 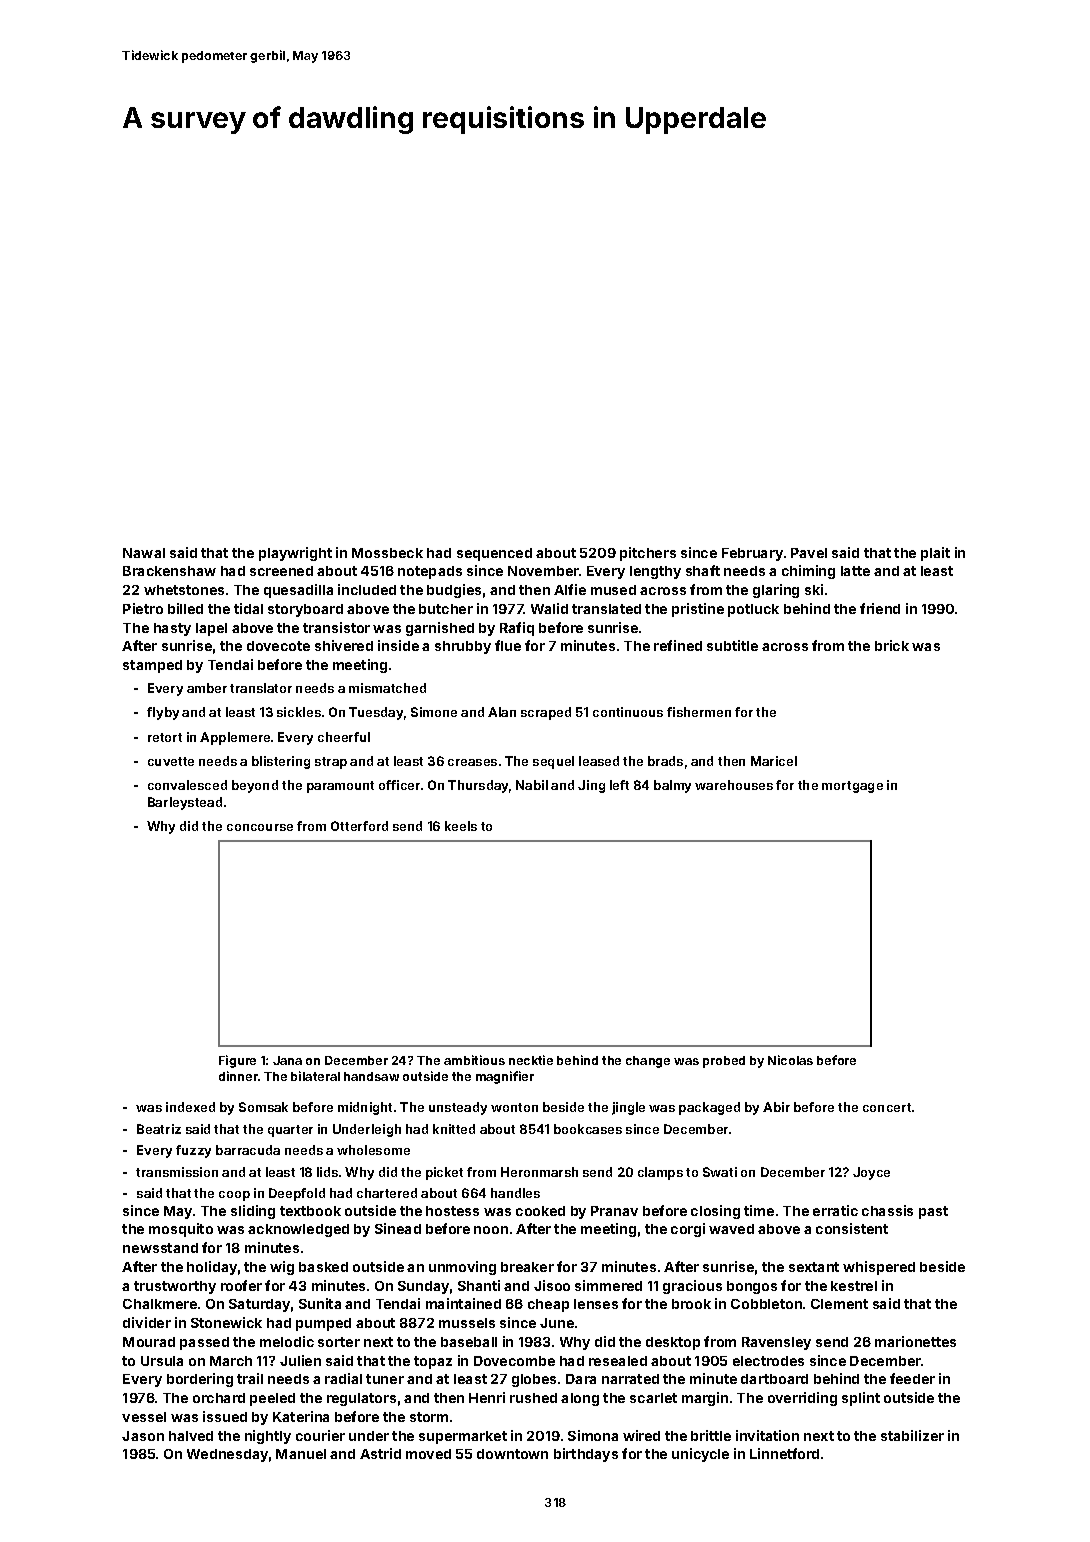 What do you see at coordinates (295, 554) in the image?
I see `playwright` at bounding box center [295, 554].
